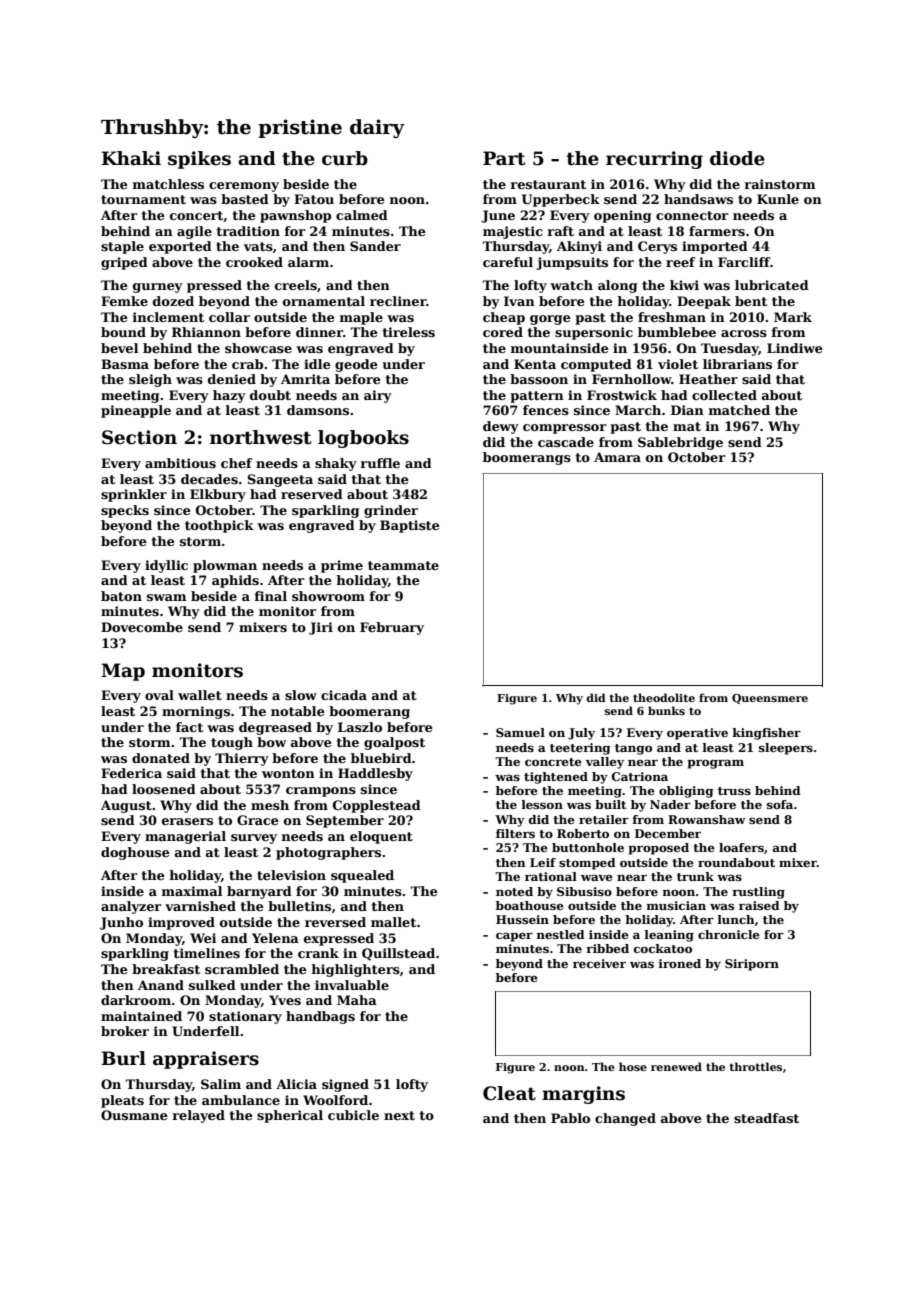 This document has width=924, height=1308. Describe the element at coordinates (398, 954) in the document. I see `Quillstead` at that location.
